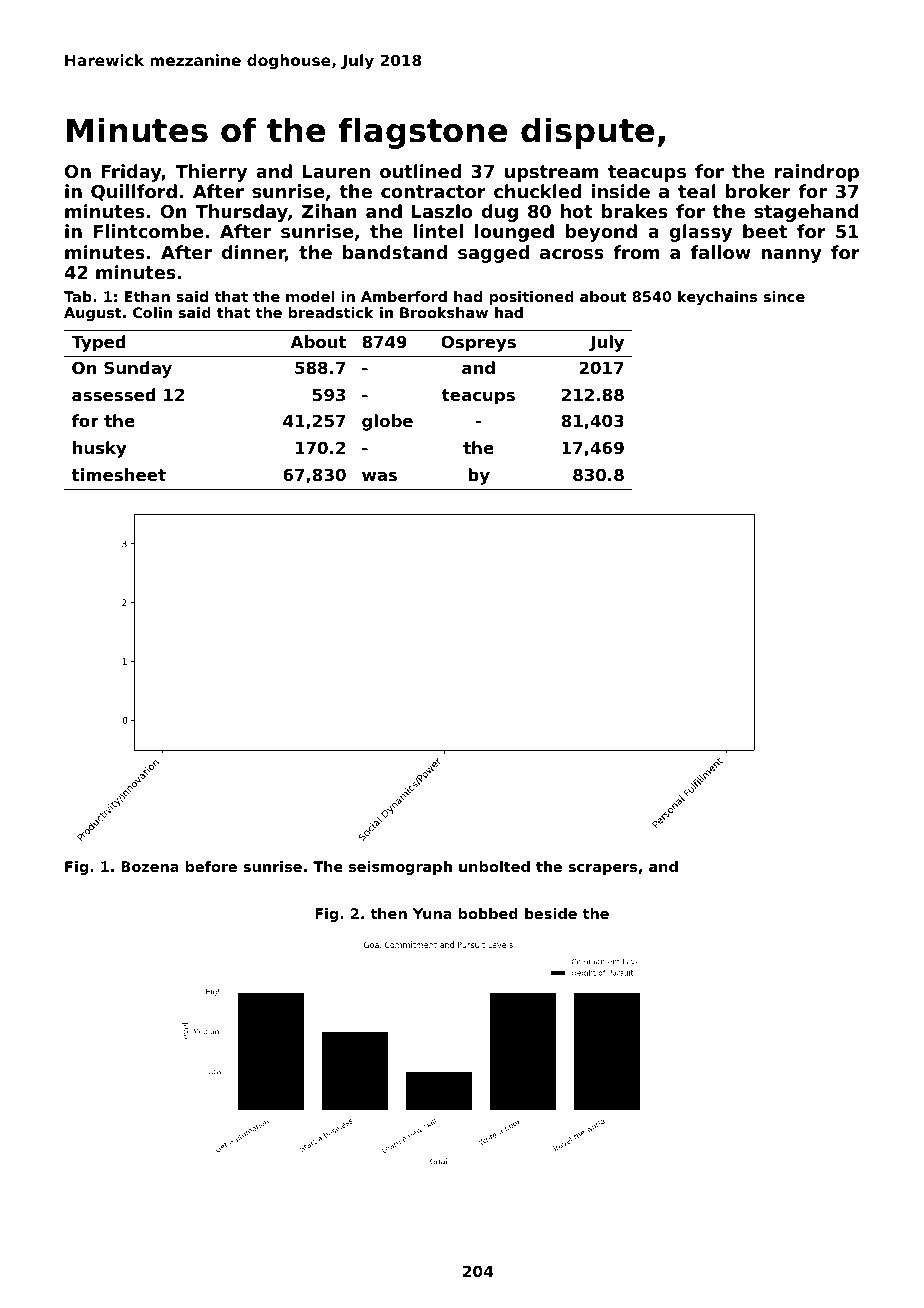 Image resolution: width=924 pixels, height=1308 pixels. What do you see at coordinates (150, 866) in the screenshot?
I see `Bozena` at bounding box center [150, 866].
